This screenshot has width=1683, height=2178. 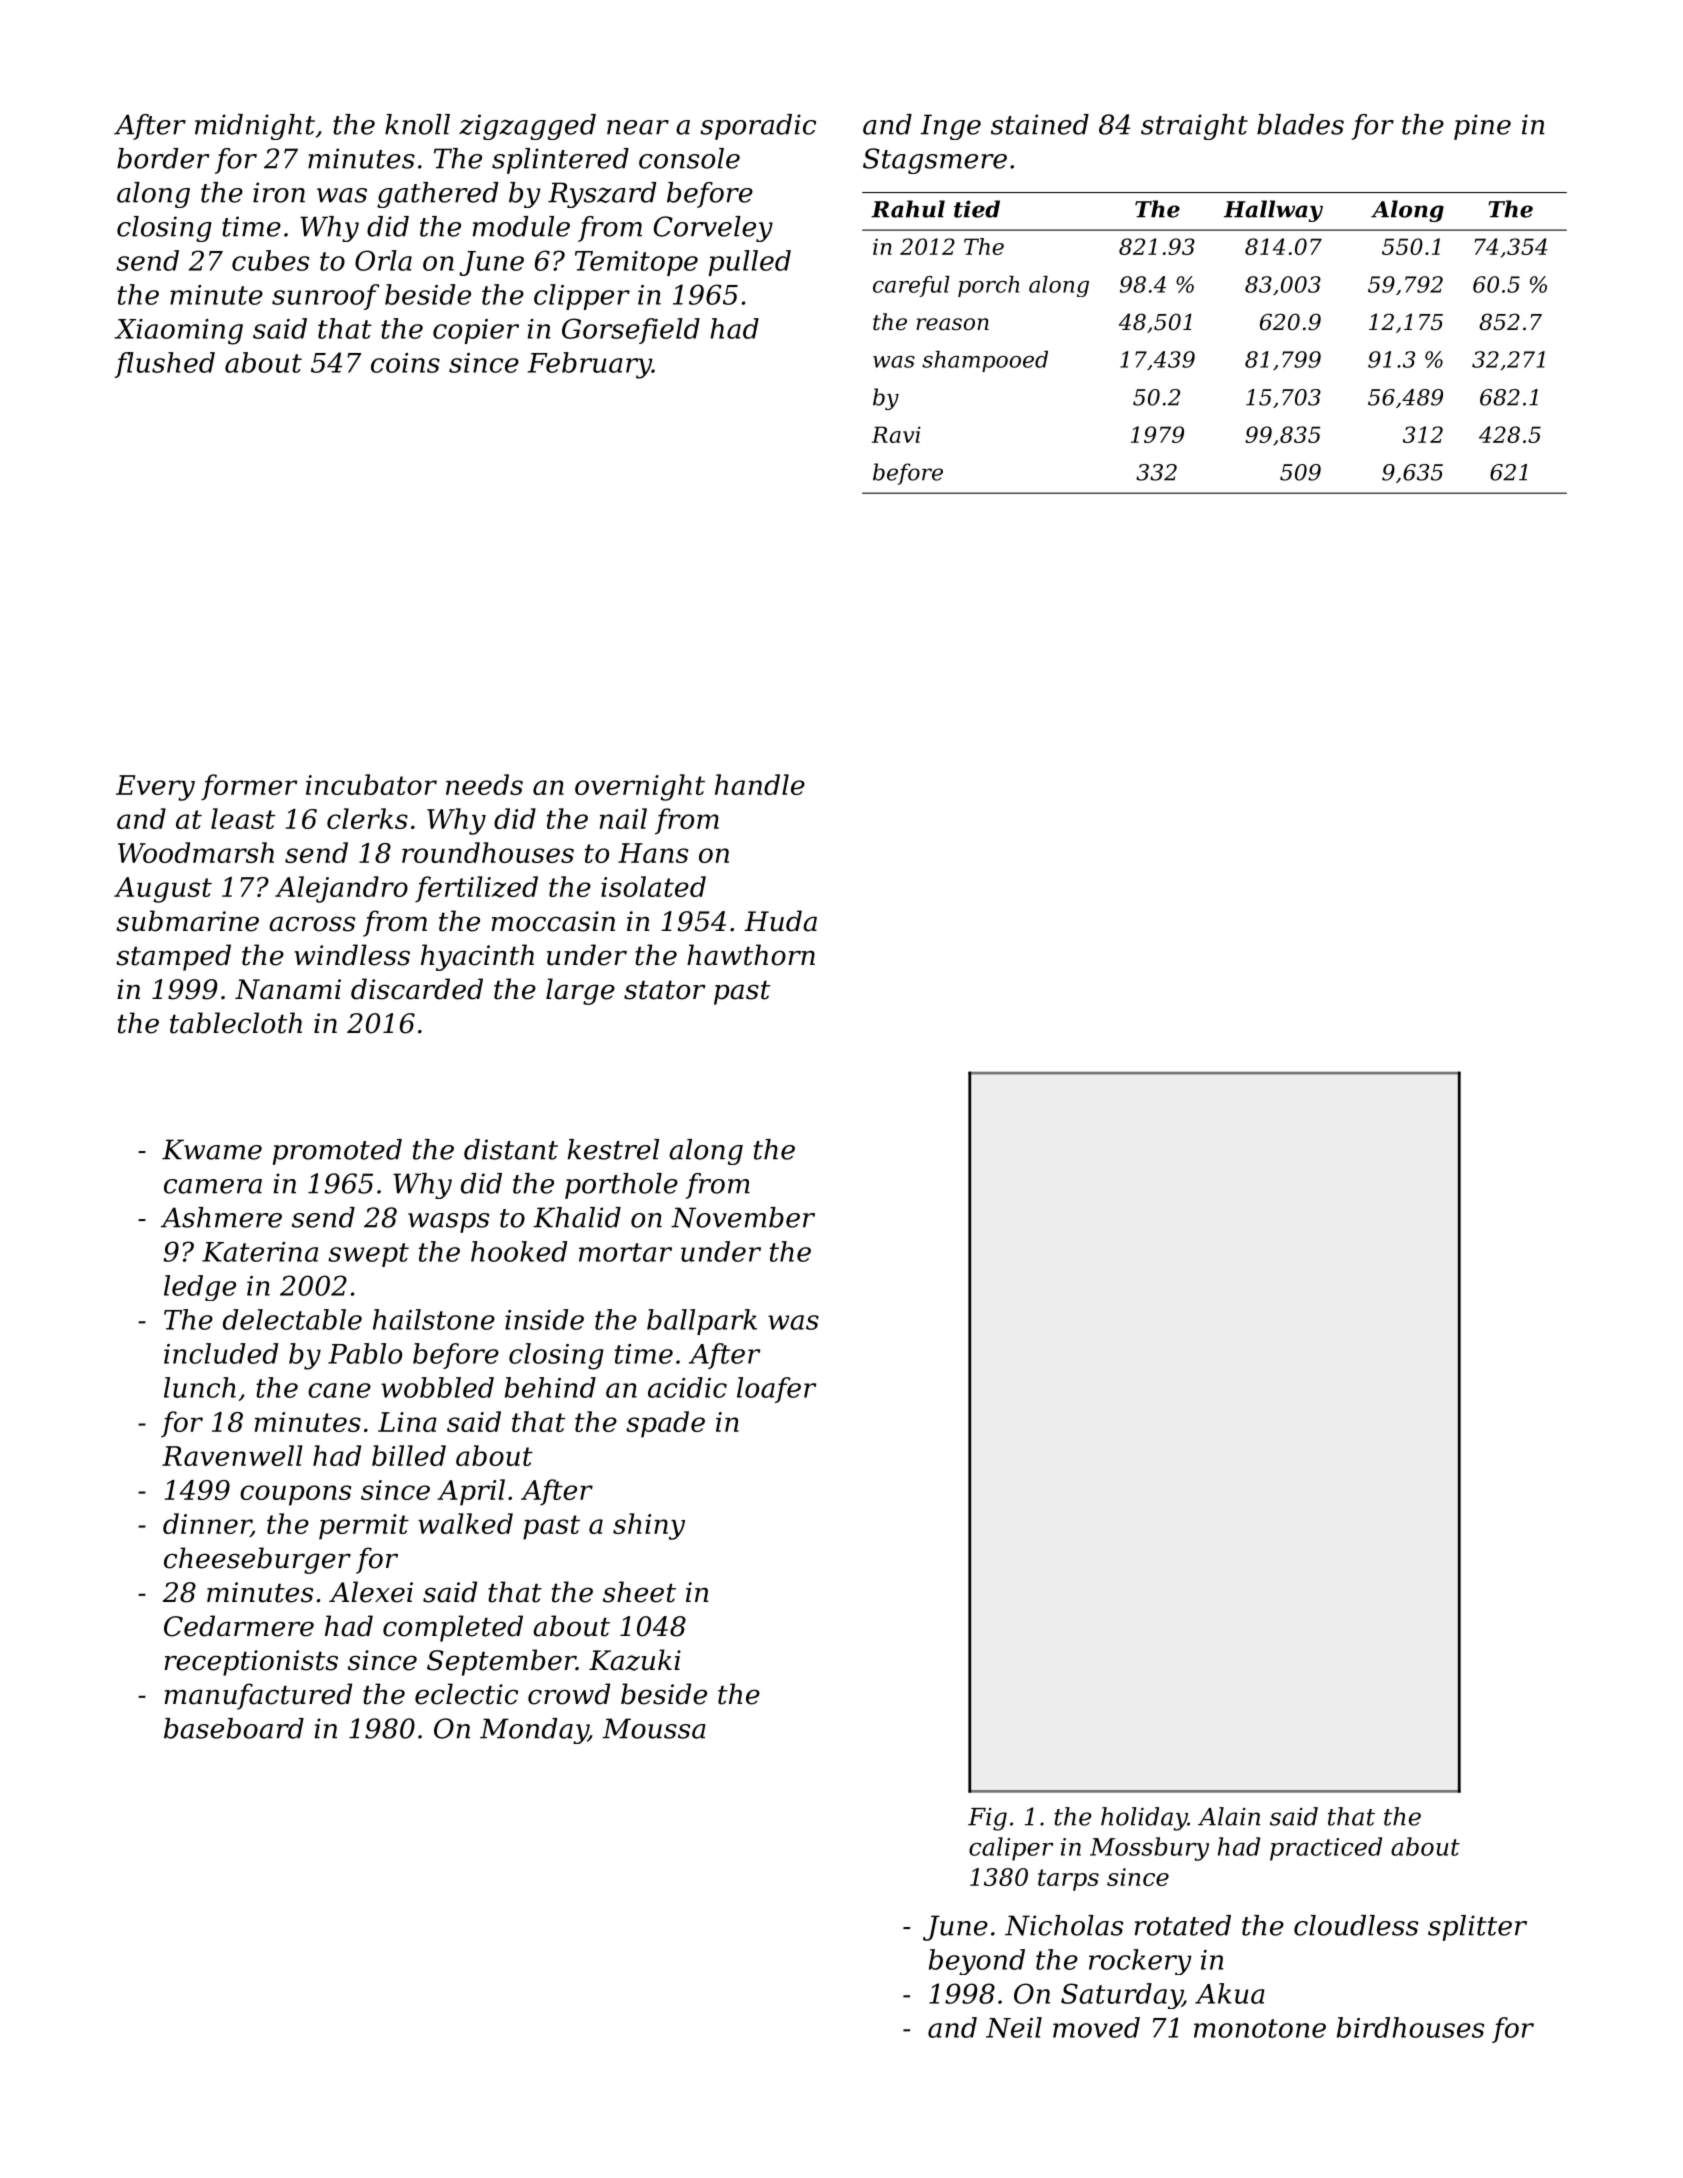 I want to click on November, so click(x=743, y=1217).
